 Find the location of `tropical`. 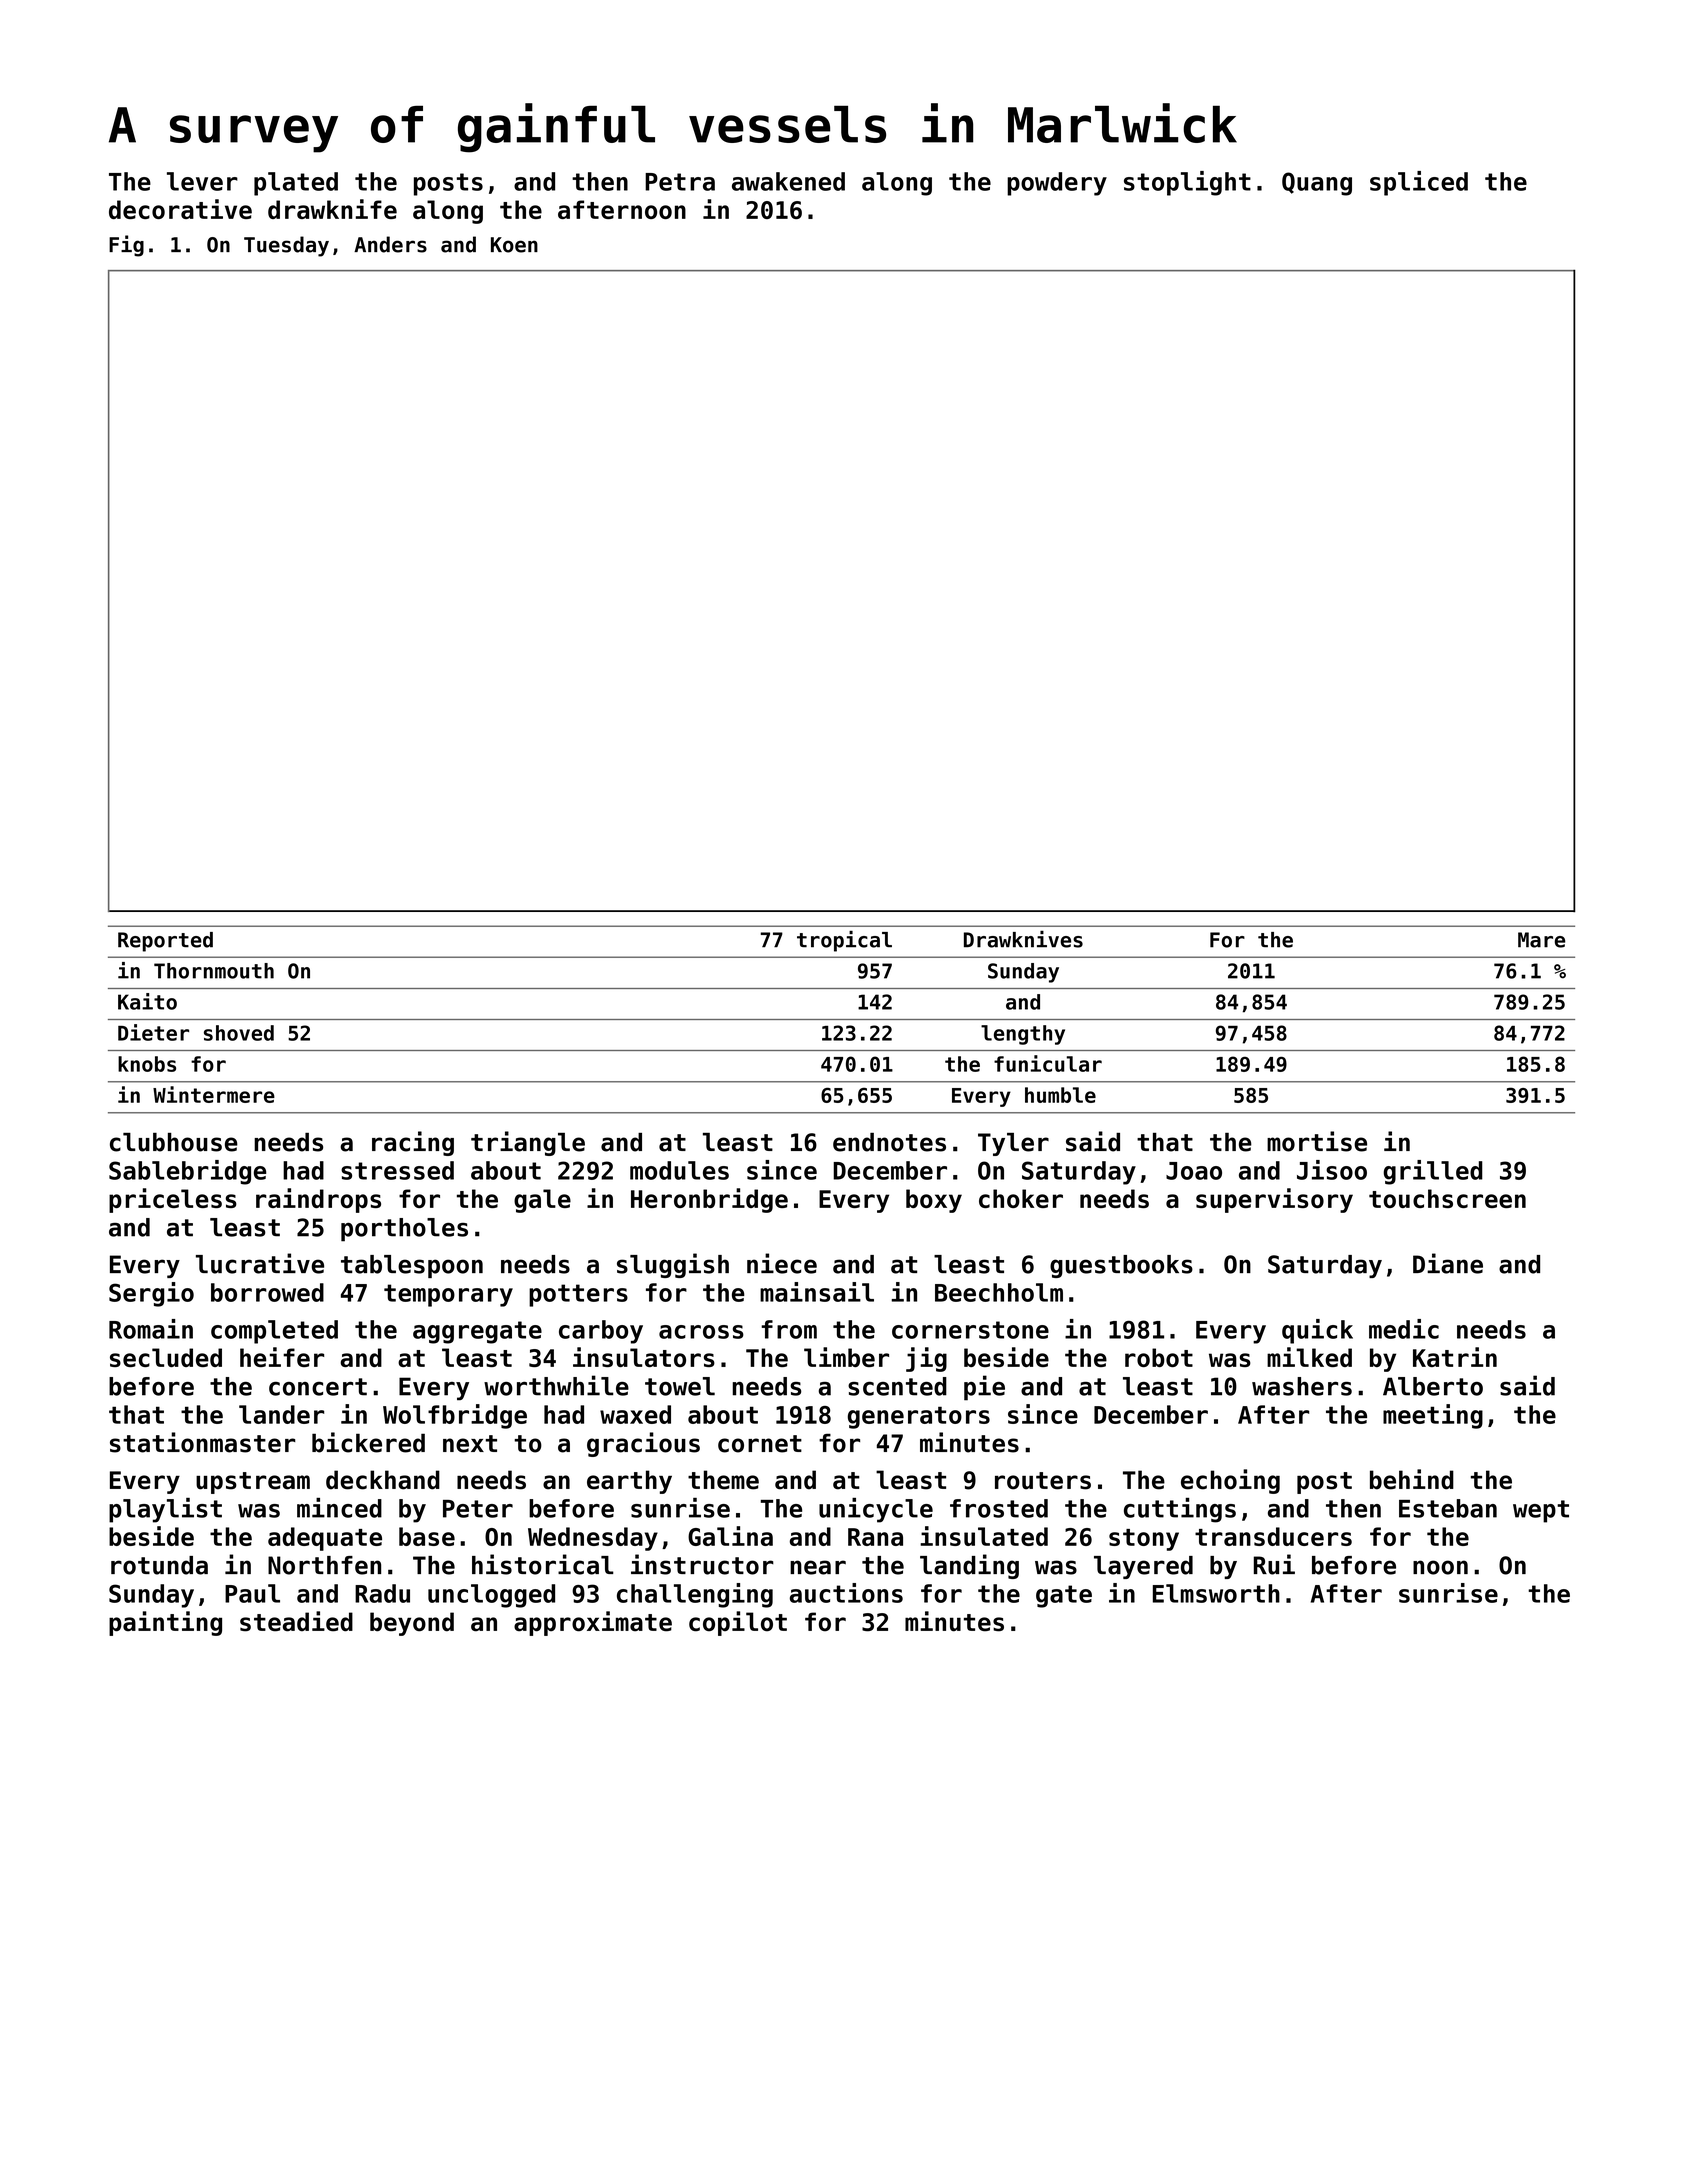

tropical is located at coordinates (844, 941).
